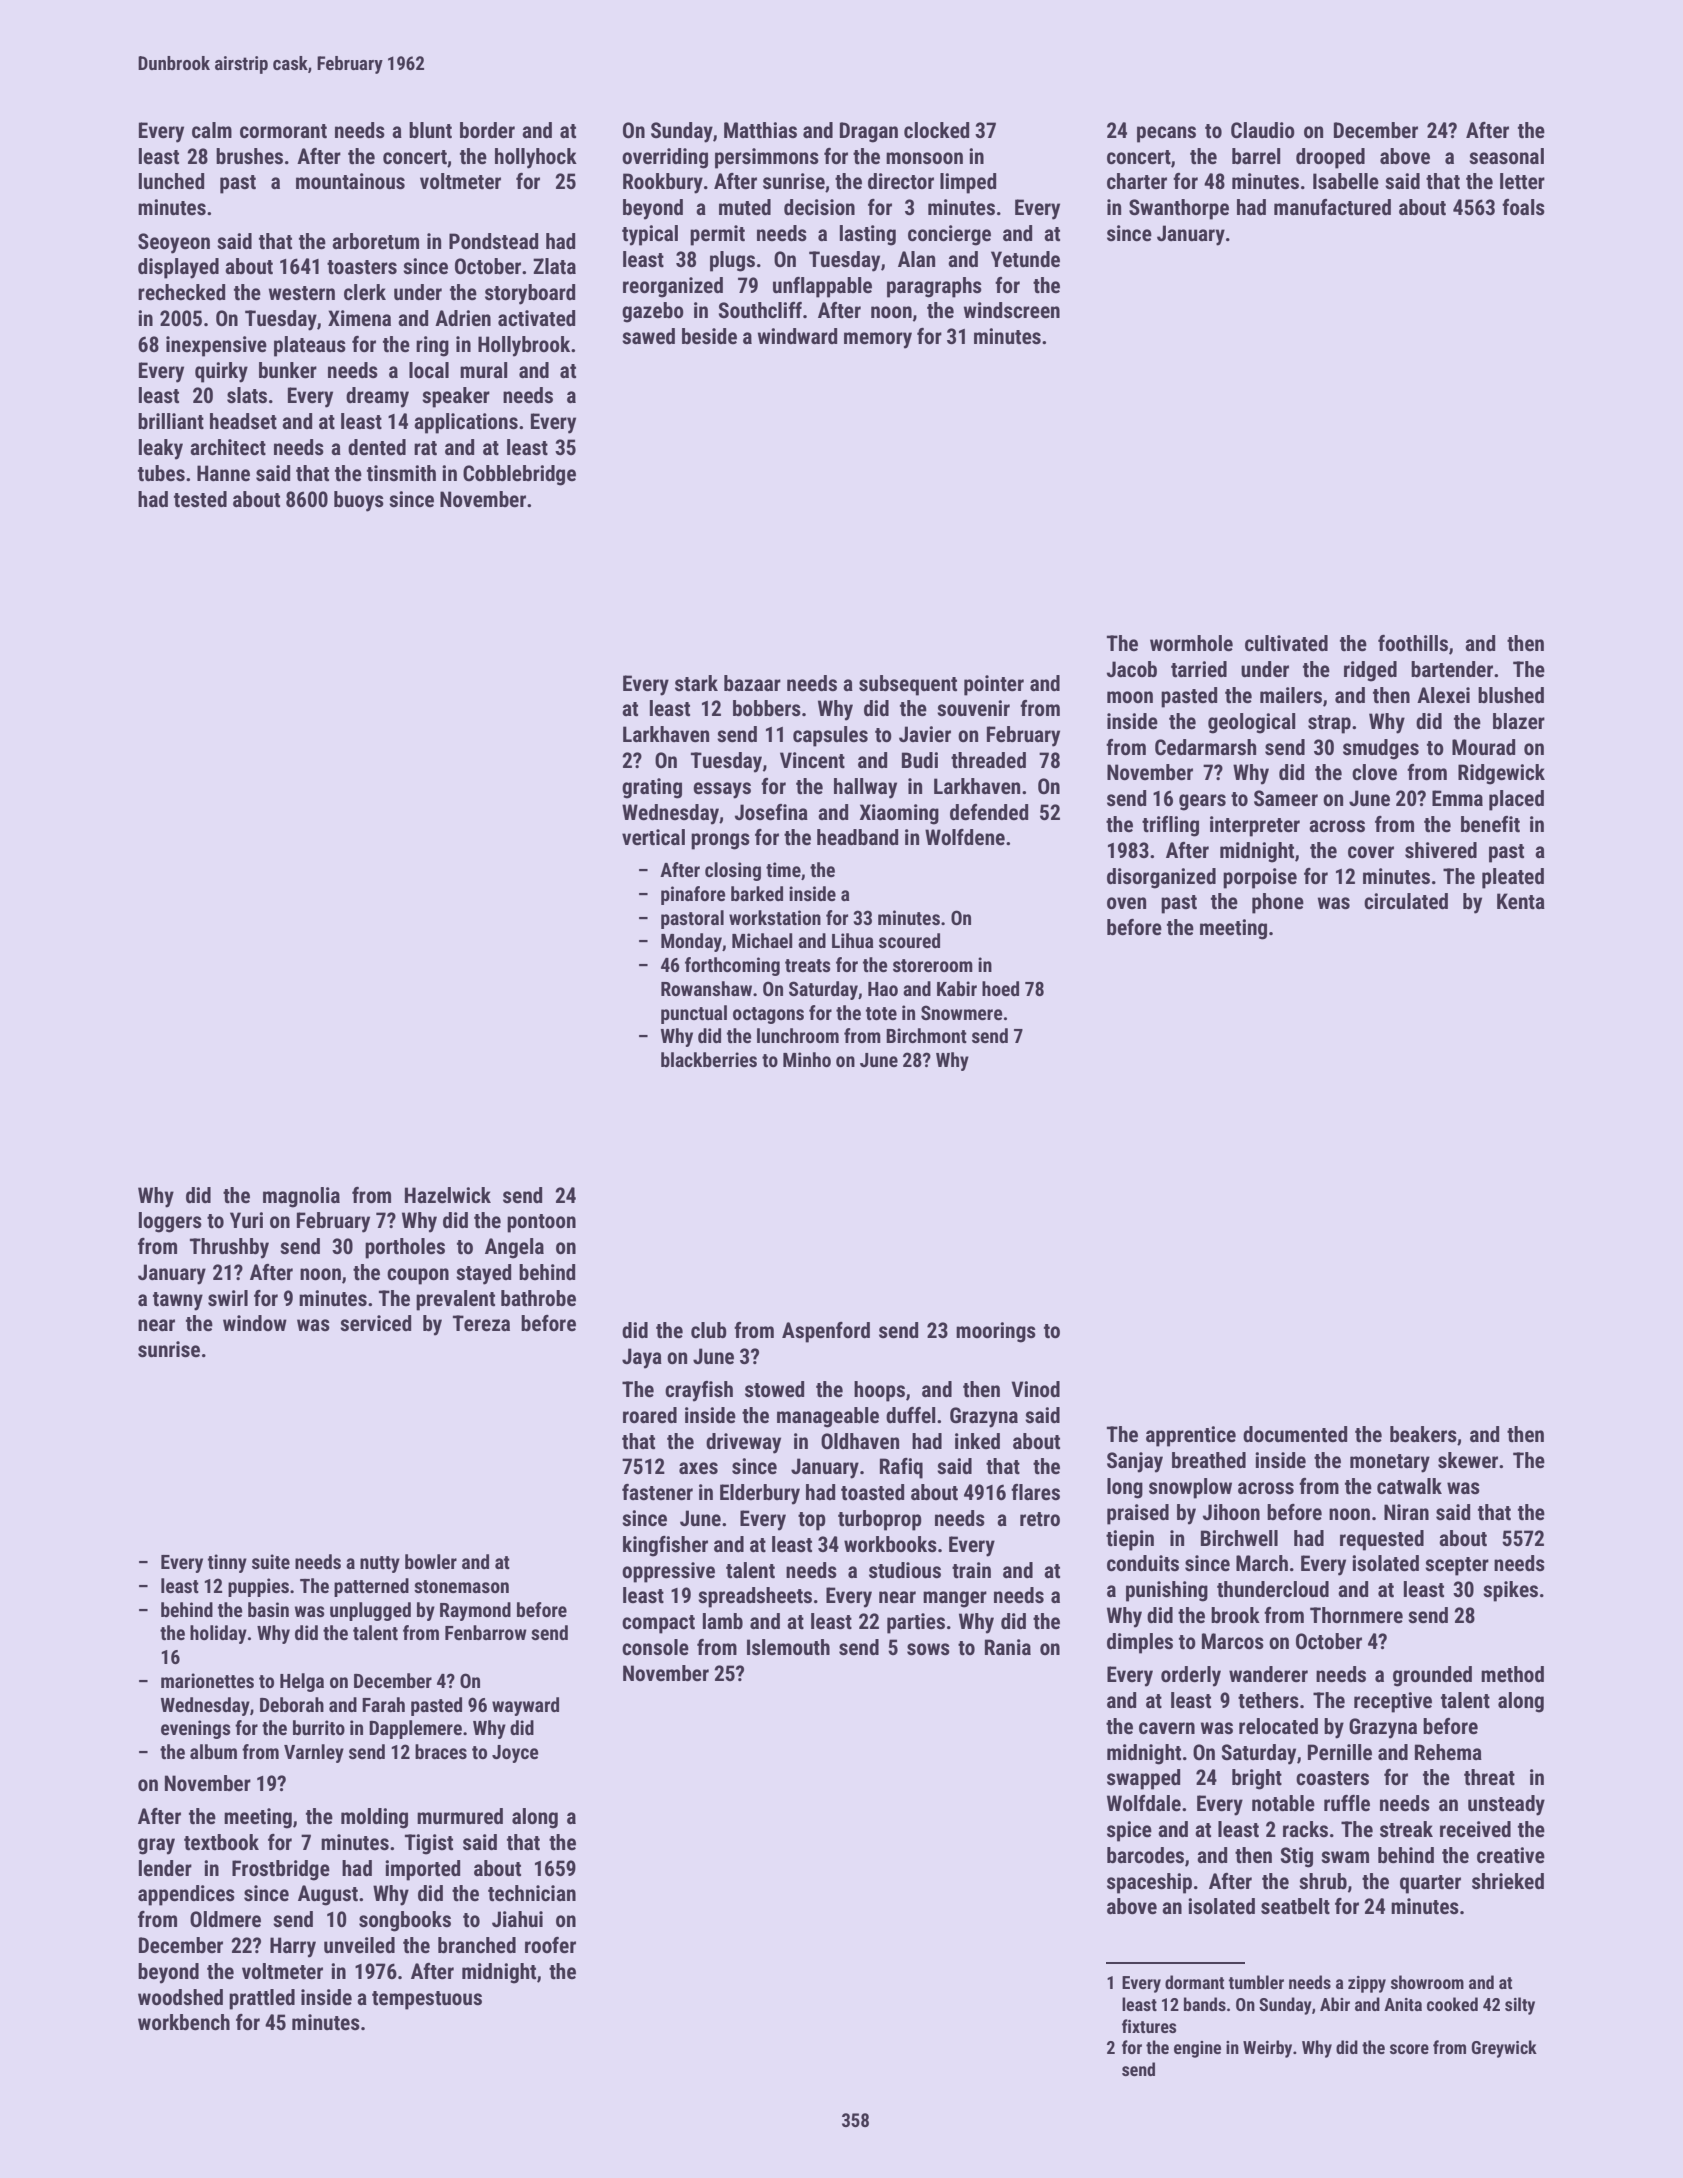 The width and height of the document is (1683, 2178). What do you see at coordinates (519, 475) in the document?
I see `Cobblebridge` at bounding box center [519, 475].
